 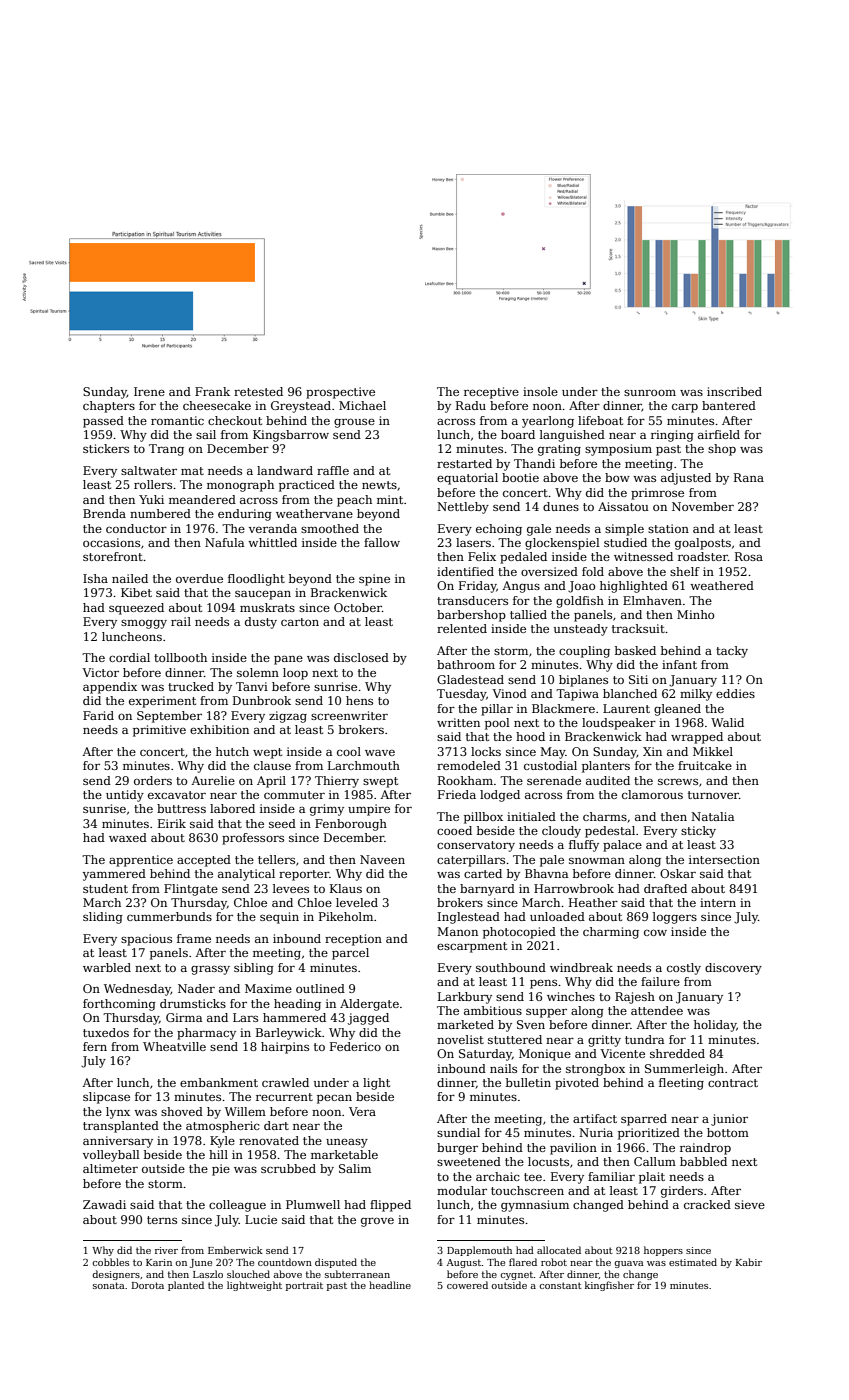 What do you see at coordinates (649, 1134) in the image?
I see `prioritized` at bounding box center [649, 1134].
